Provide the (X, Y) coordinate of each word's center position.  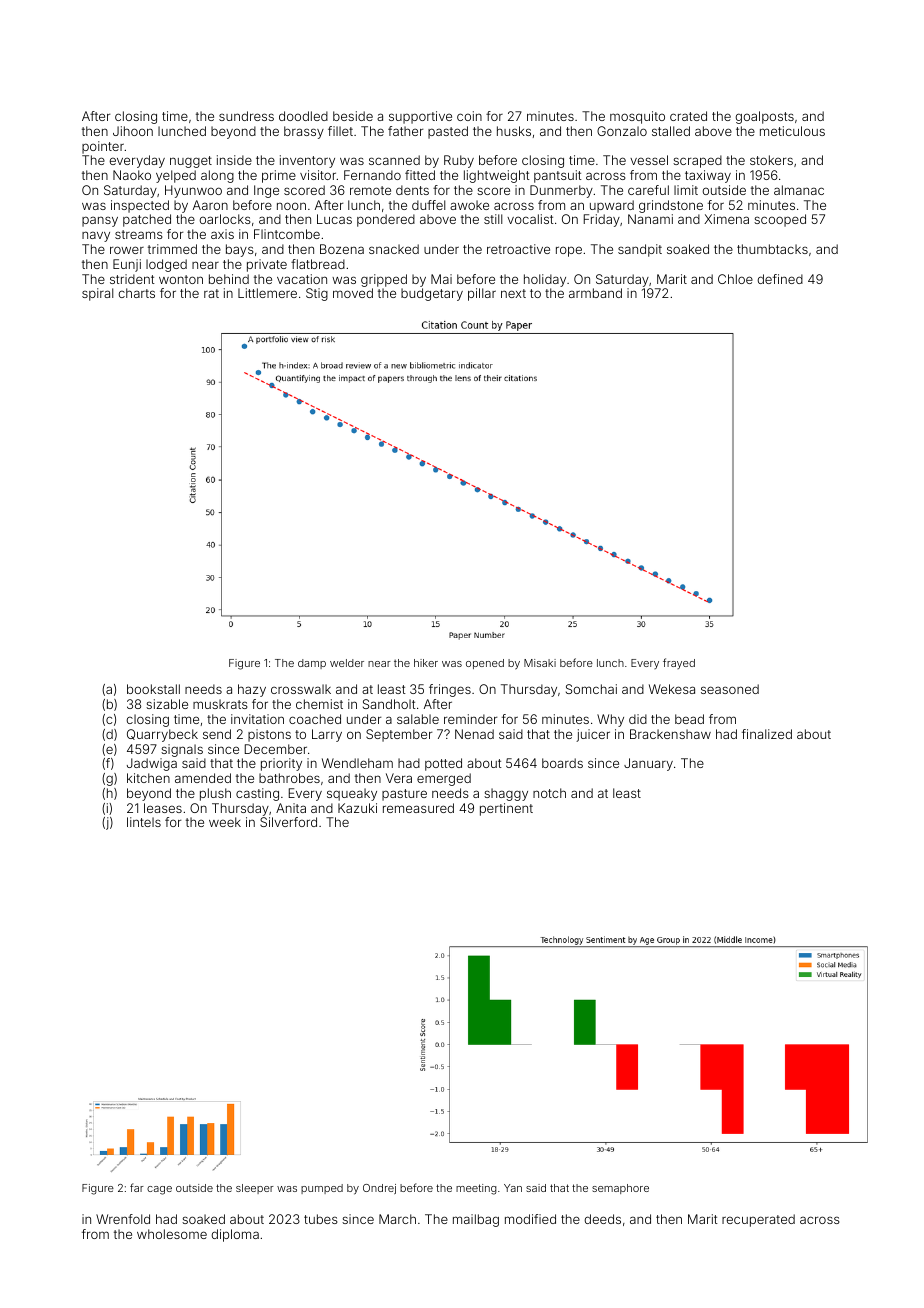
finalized (767, 734)
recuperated (758, 1220)
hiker (426, 663)
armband (595, 293)
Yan (513, 1188)
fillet (340, 131)
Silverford (288, 822)
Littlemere (267, 293)
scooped (780, 220)
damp (312, 664)
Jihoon (133, 131)
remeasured (418, 808)
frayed (679, 663)
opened (485, 664)
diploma (235, 1235)
